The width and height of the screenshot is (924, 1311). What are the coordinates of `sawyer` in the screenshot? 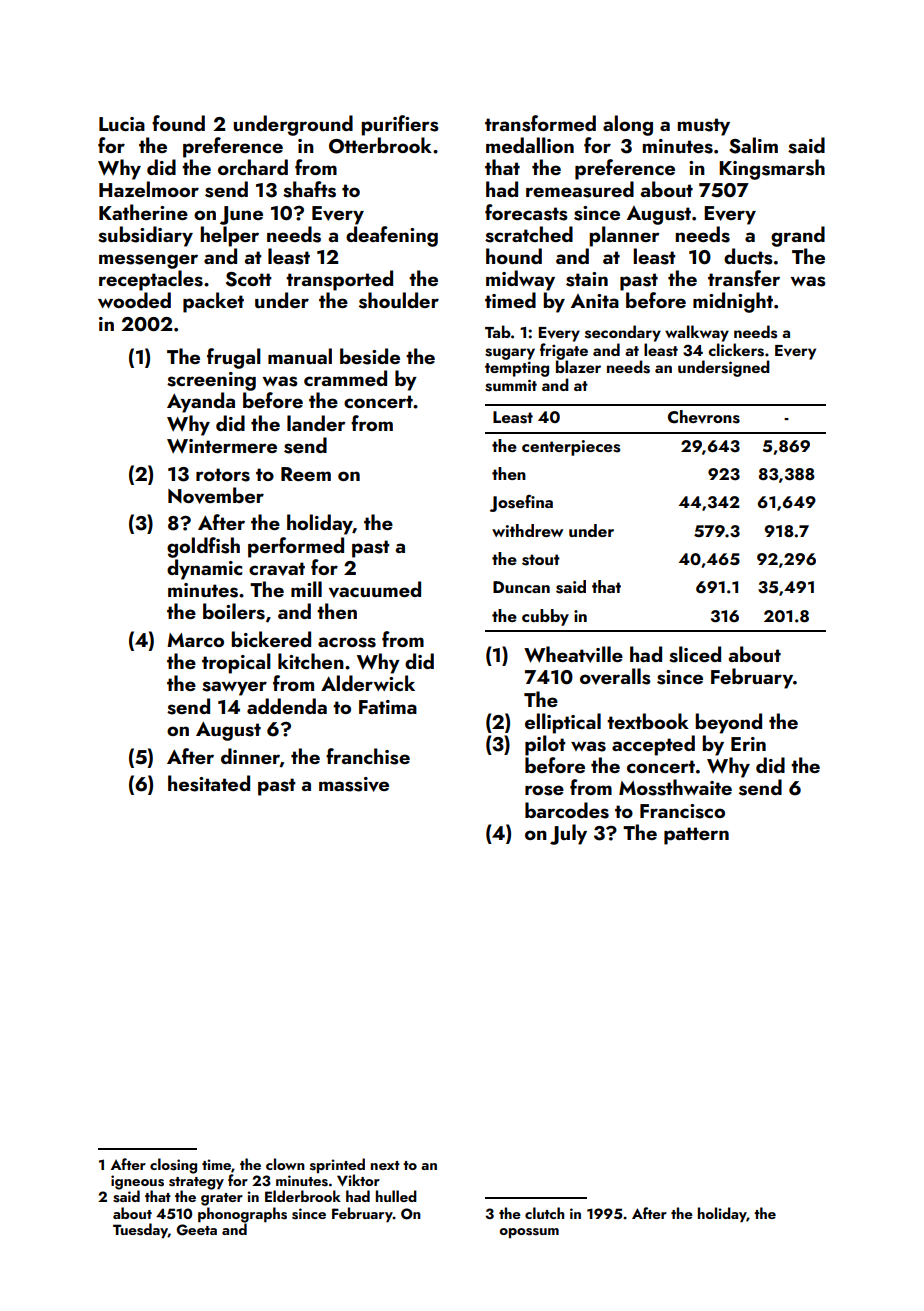 It's located at (234, 688).
